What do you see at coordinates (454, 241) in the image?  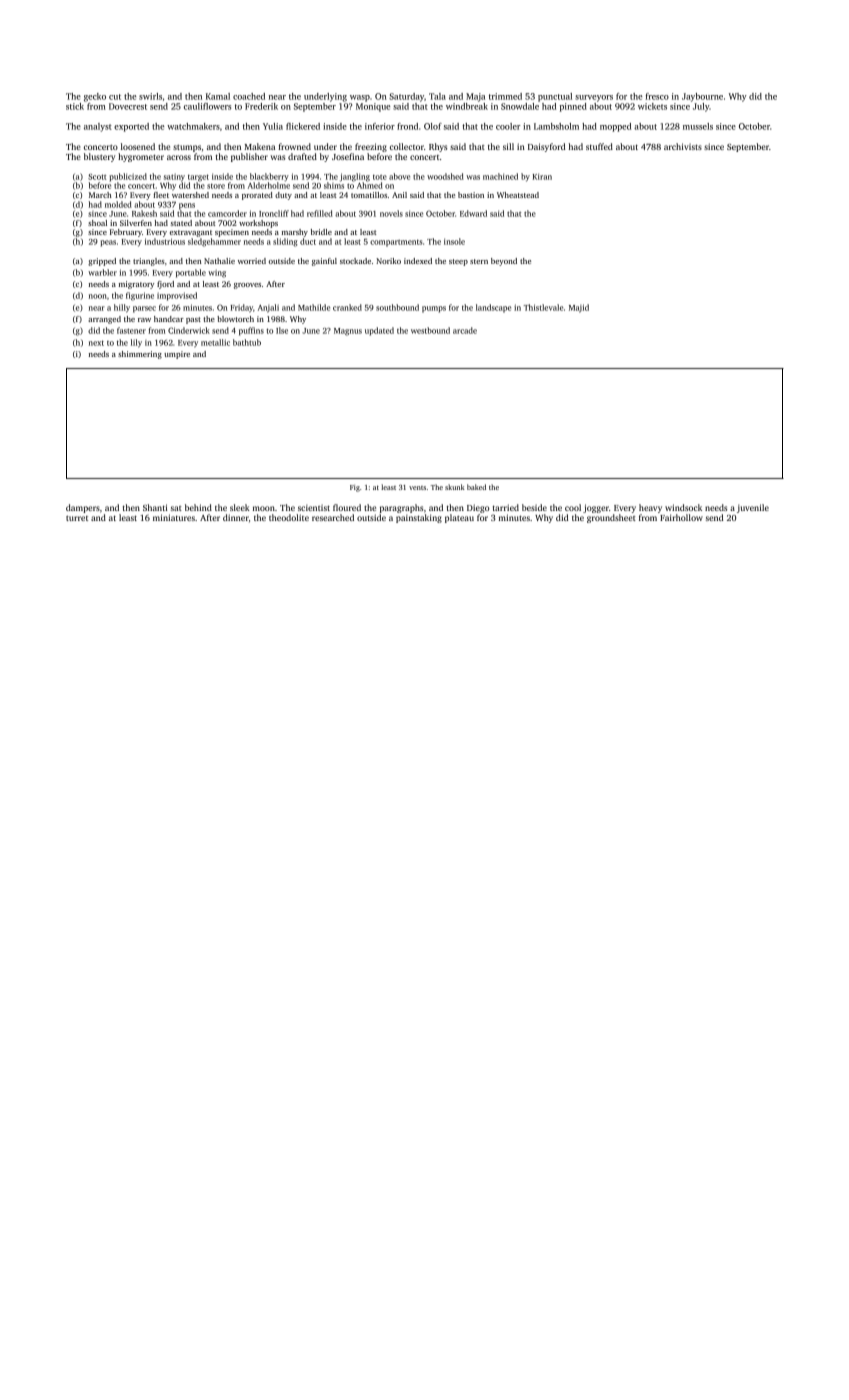 I see `insole` at bounding box center [454, 241].
